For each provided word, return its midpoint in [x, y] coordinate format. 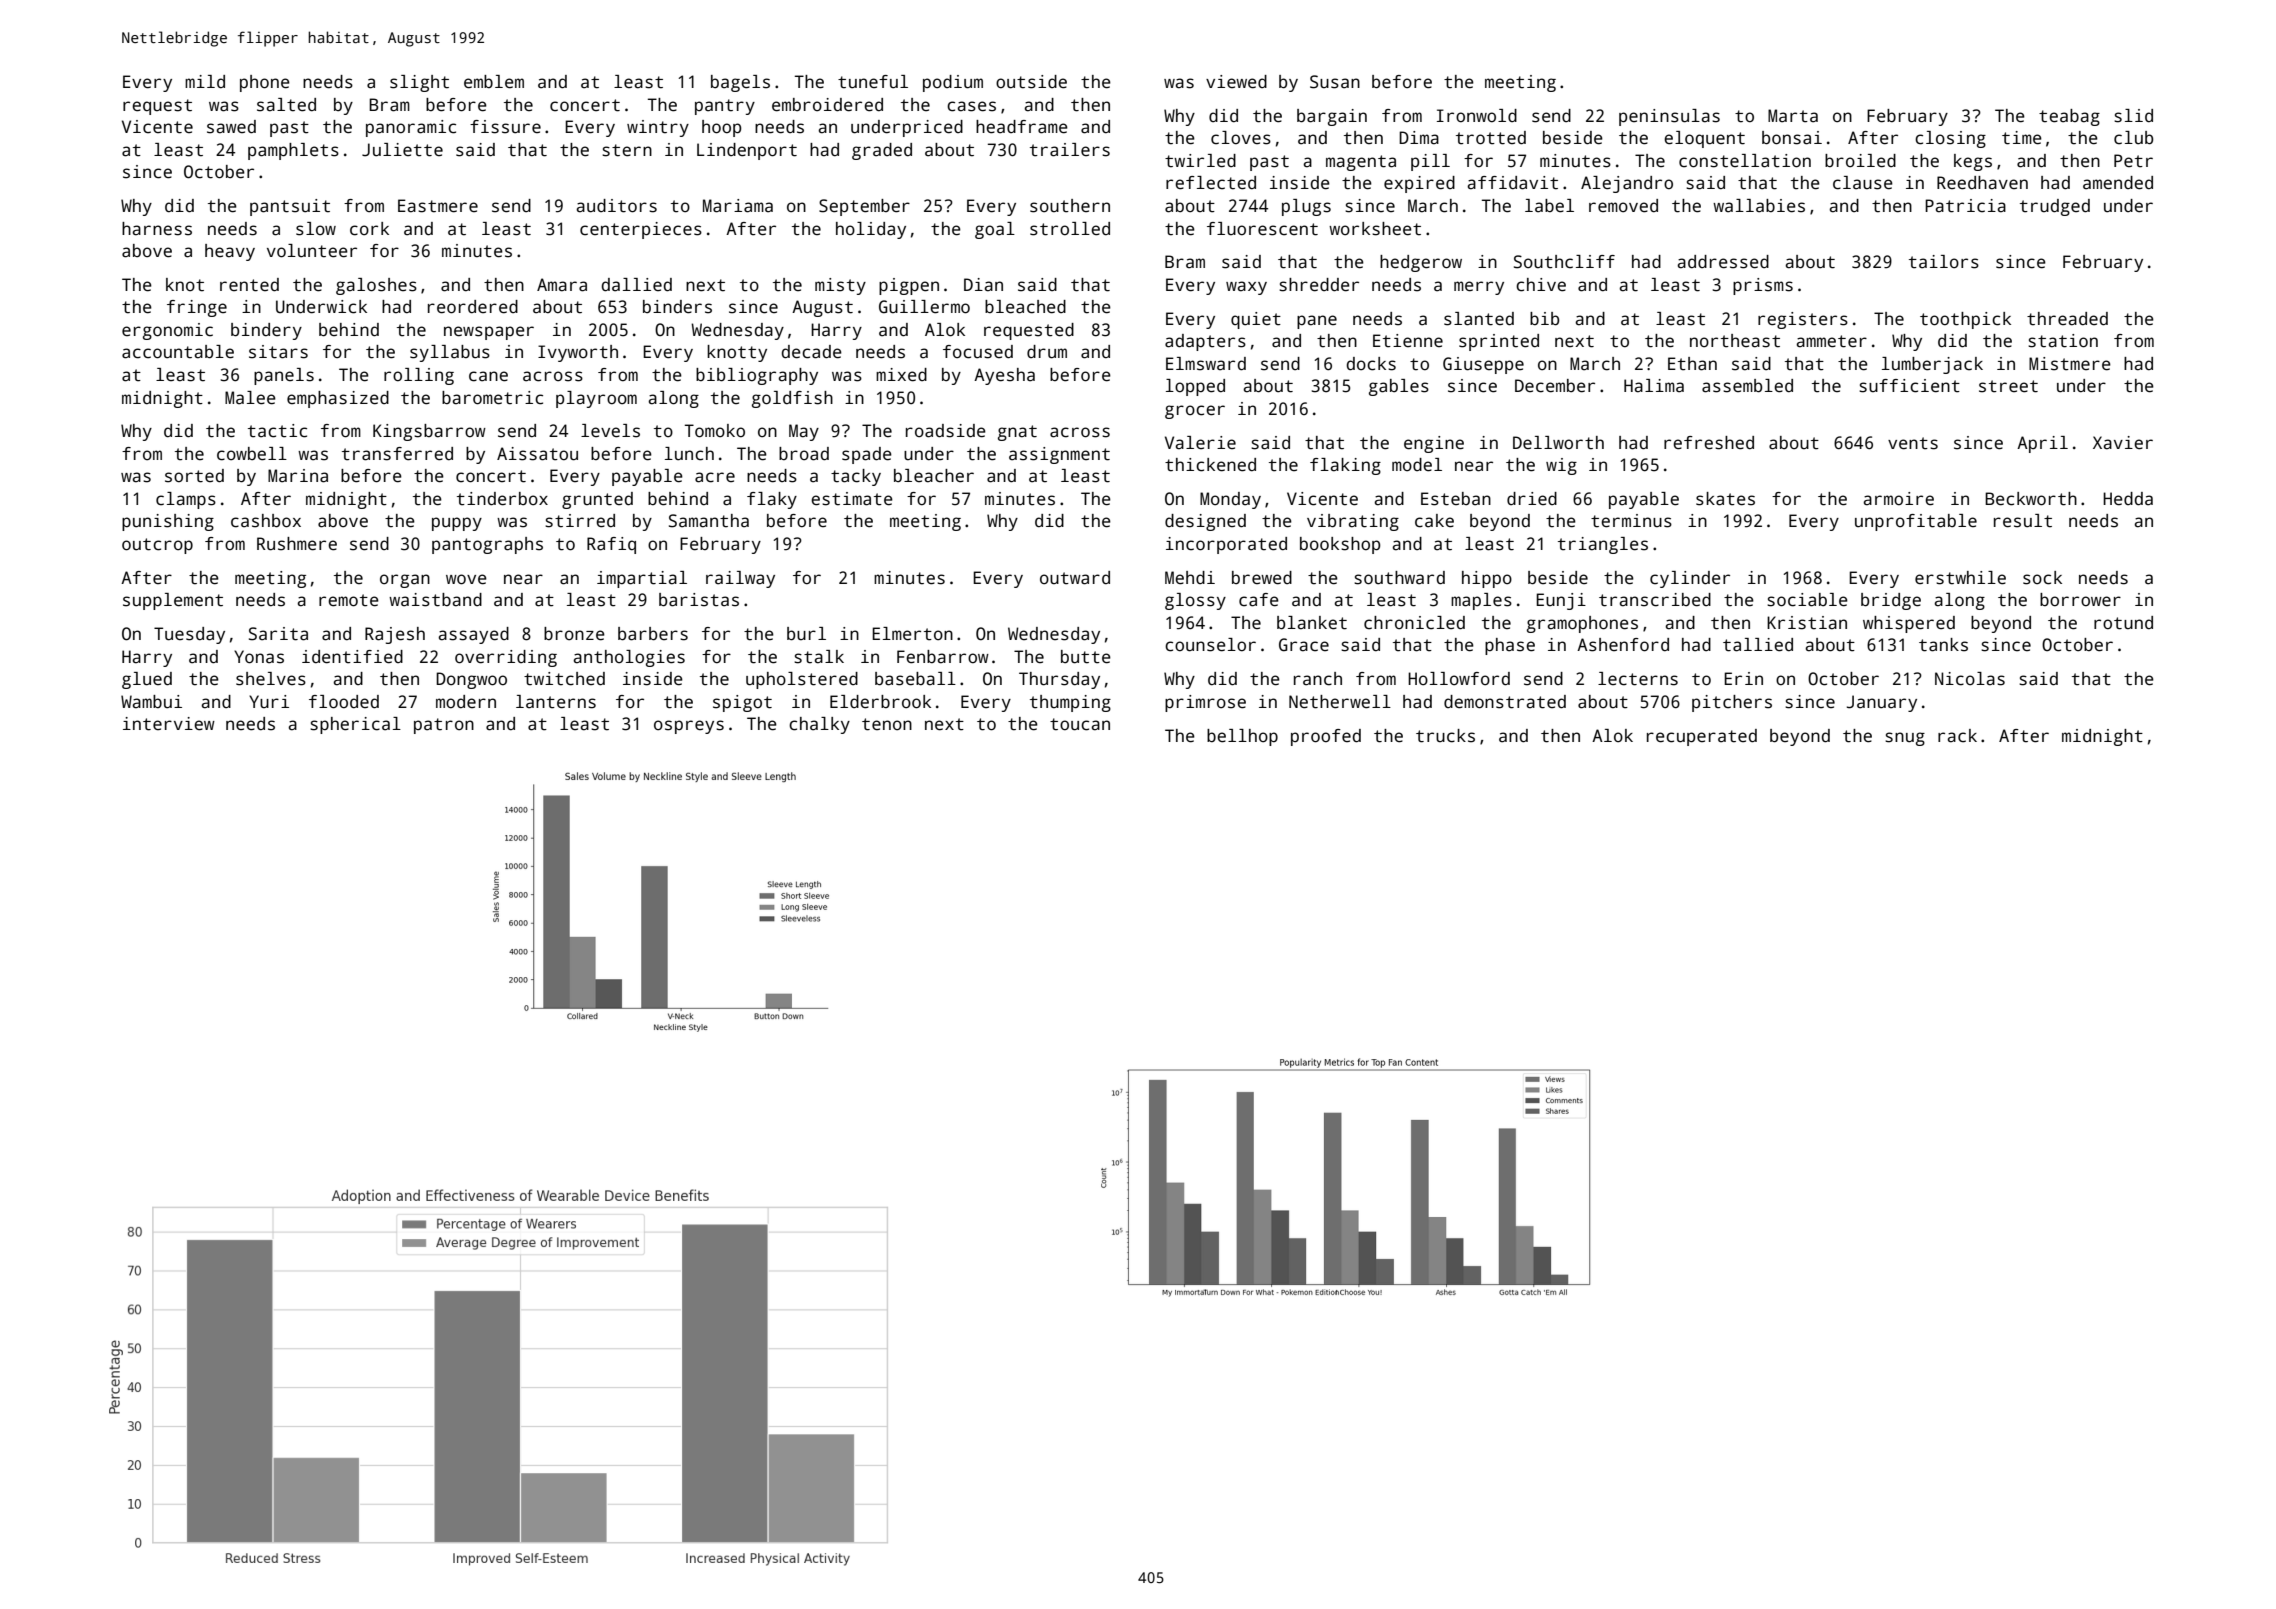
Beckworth [2031, 499]
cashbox [266, 521]
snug [1905, 739]
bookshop [1340, 545]
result [2023, 521]
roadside [946, 431]
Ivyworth [578, 353]
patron [444, 726]
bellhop [1242, 737]
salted [286, 105]
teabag [2069, 117]
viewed [1236, 82]
